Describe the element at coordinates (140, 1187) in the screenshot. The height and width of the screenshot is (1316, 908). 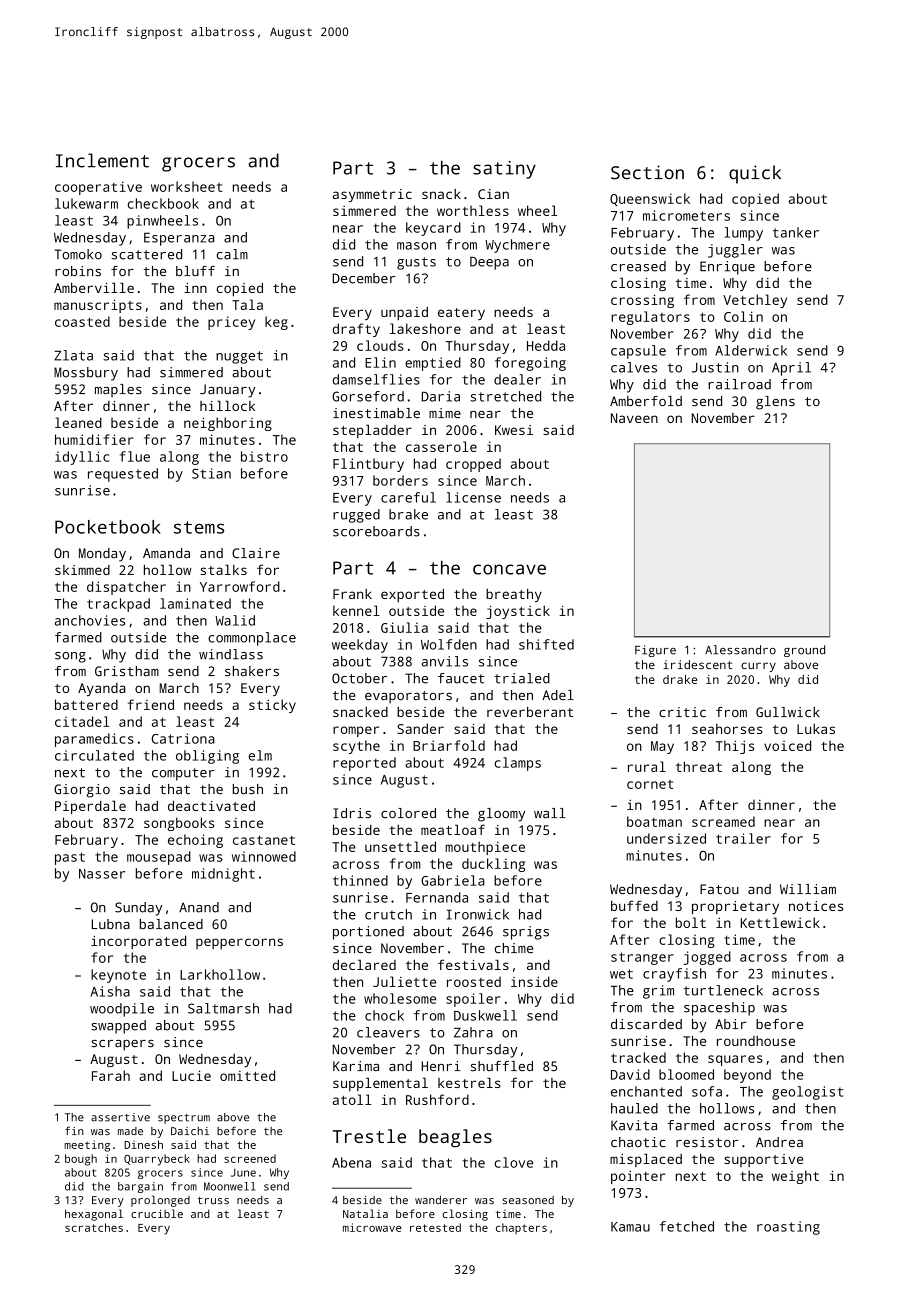
I see `bargain` at that location.
